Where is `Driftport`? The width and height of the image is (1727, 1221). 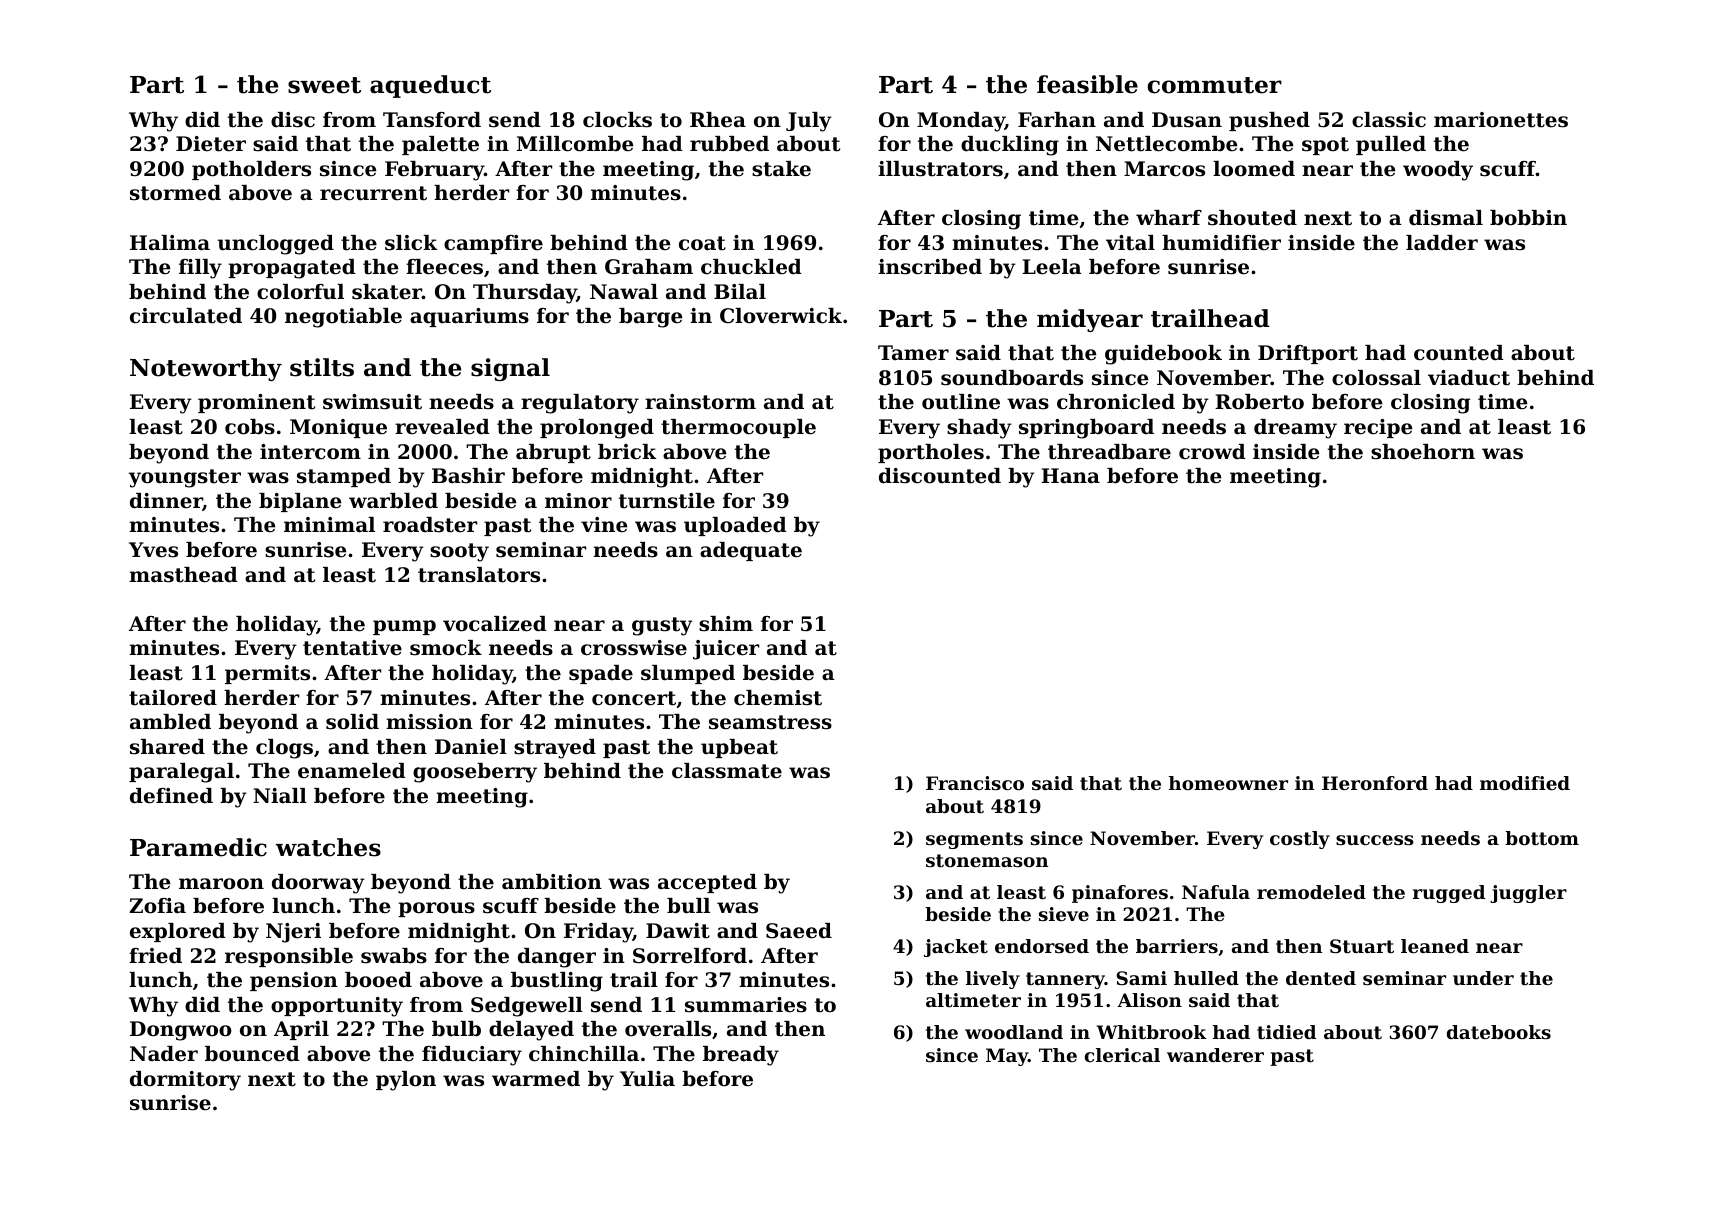
Driftport is located at coordinates (1308, 354).
